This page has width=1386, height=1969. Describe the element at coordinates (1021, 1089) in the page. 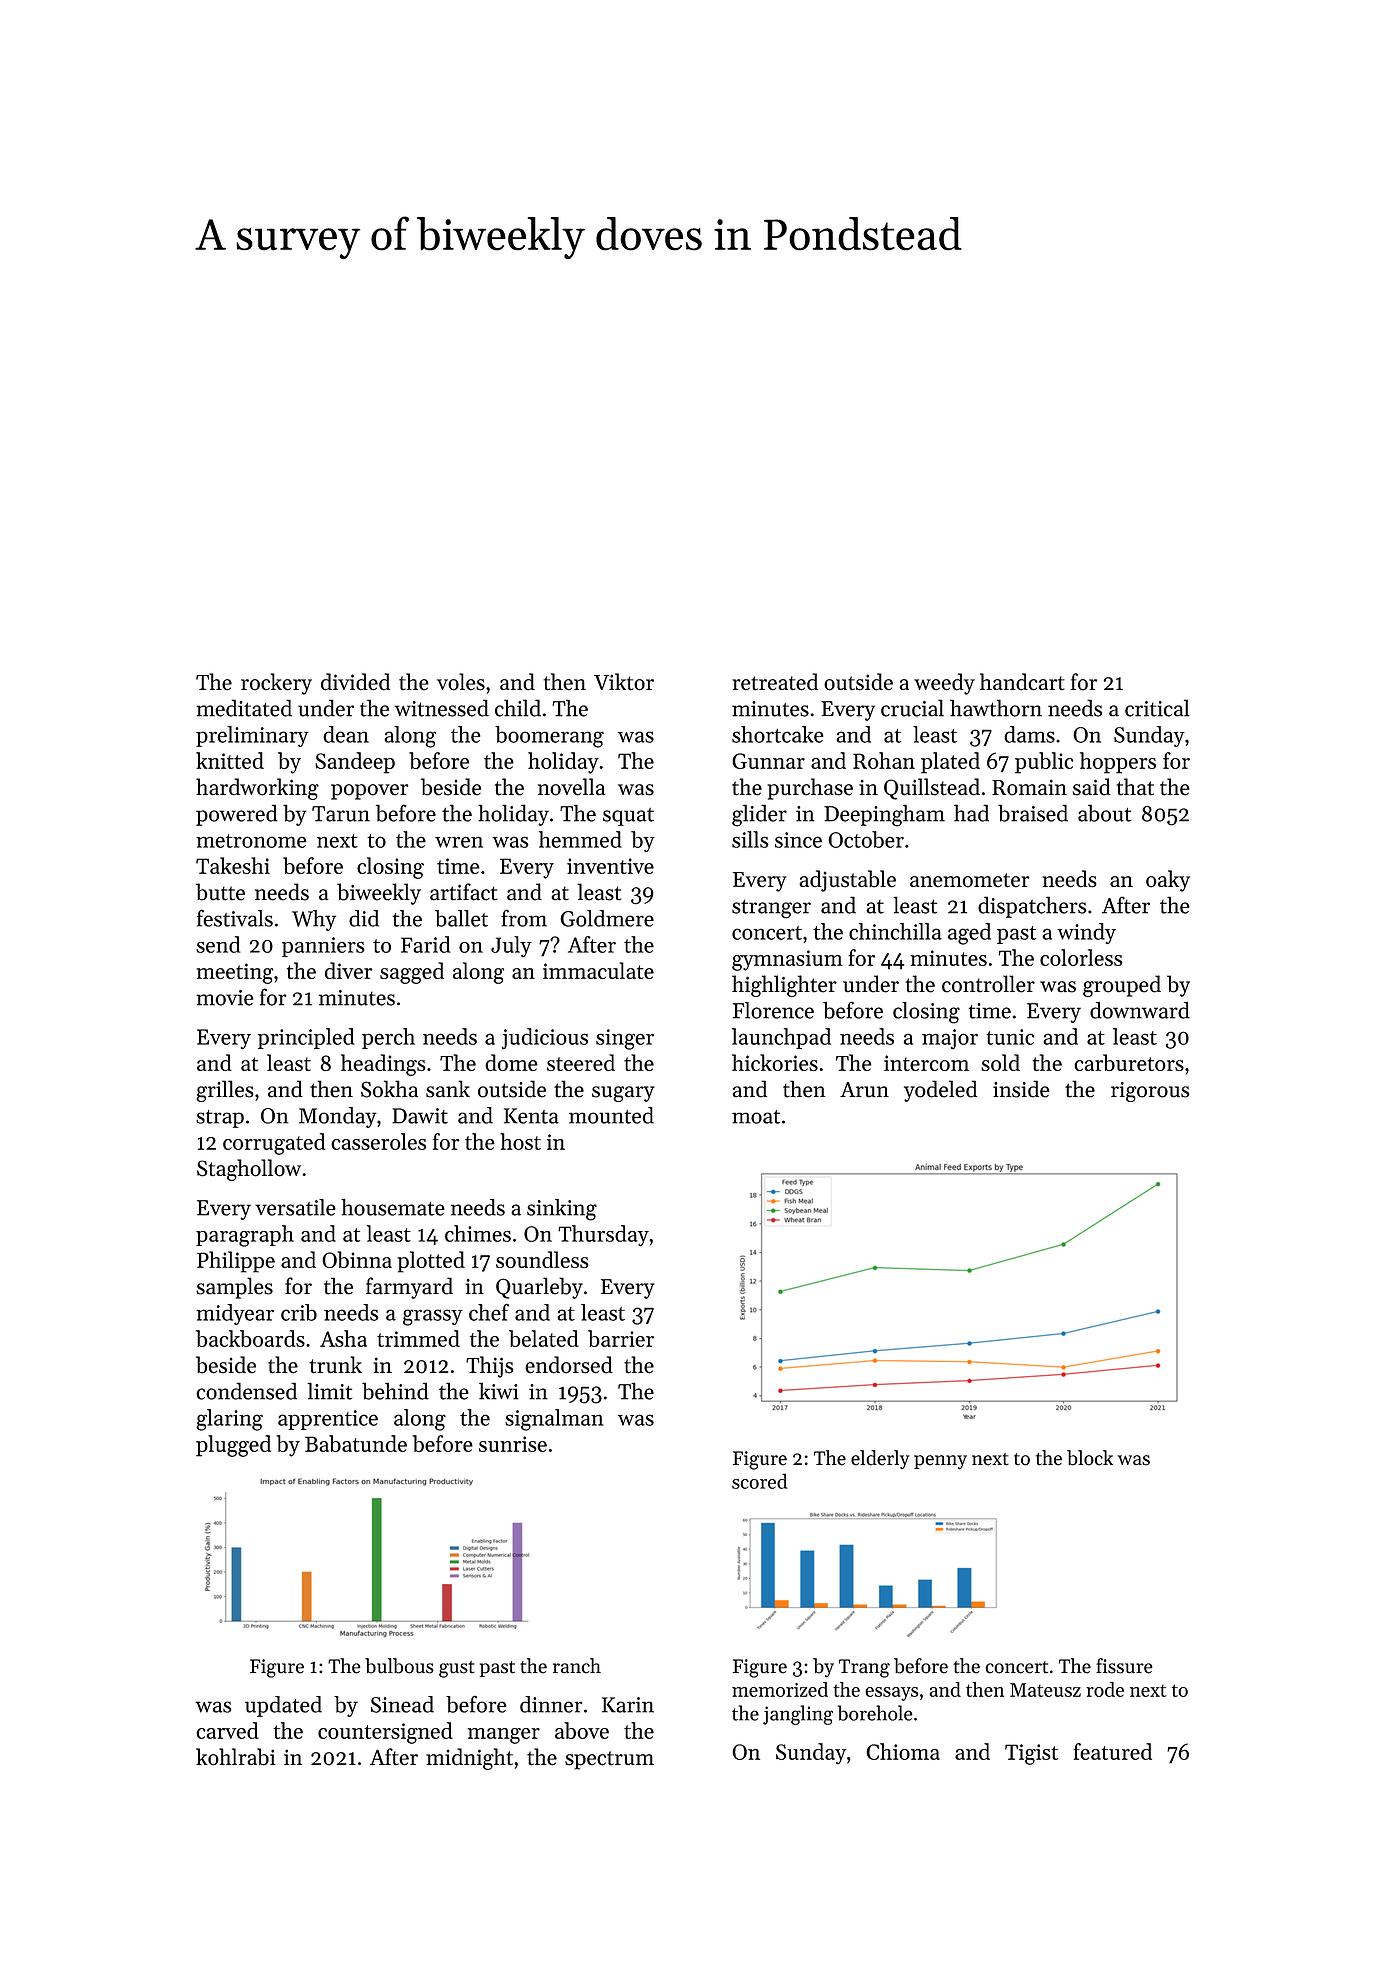

I see `inside` at that location.
